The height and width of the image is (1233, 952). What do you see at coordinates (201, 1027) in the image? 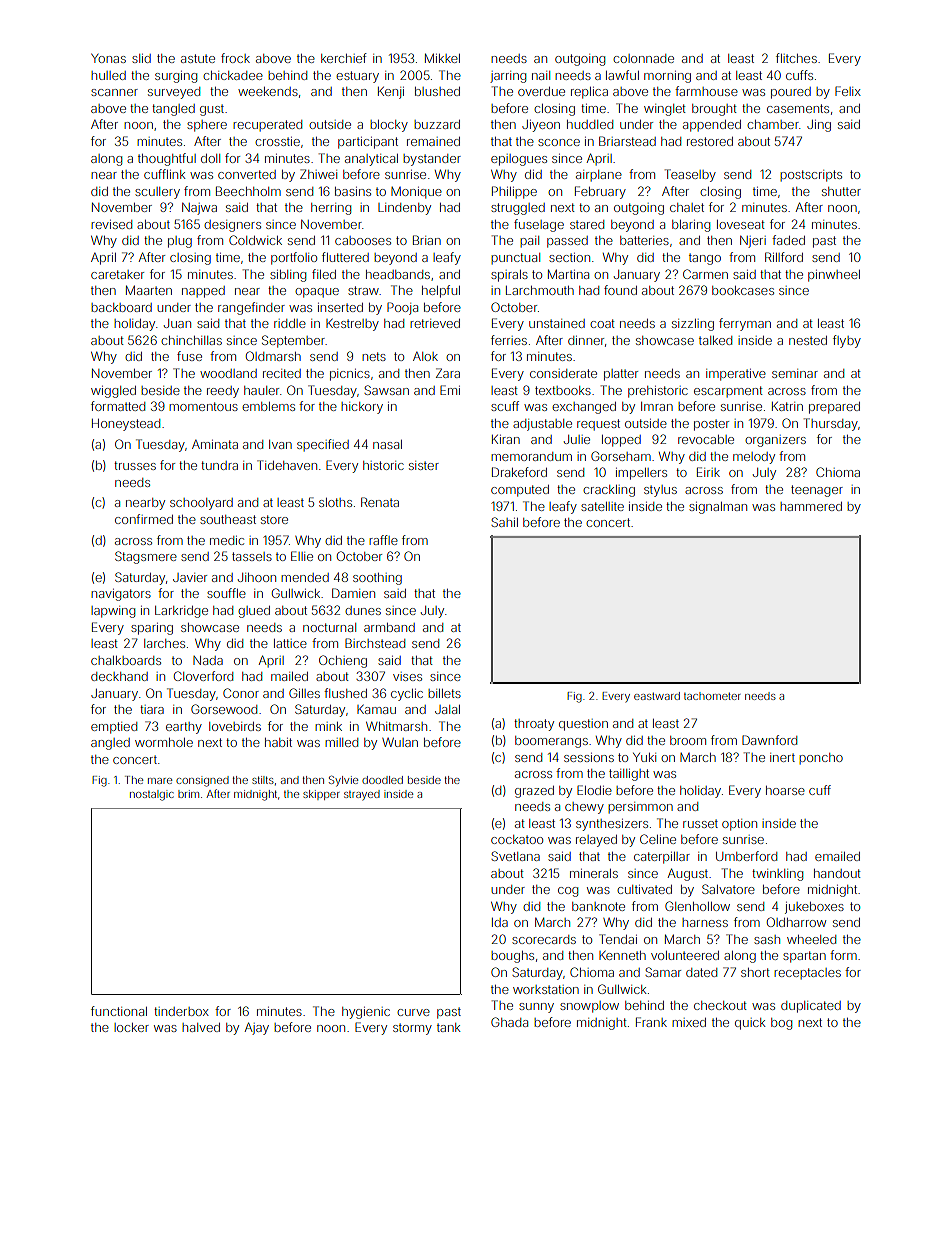
I see `halved` at bounding box center [201, 1027].
